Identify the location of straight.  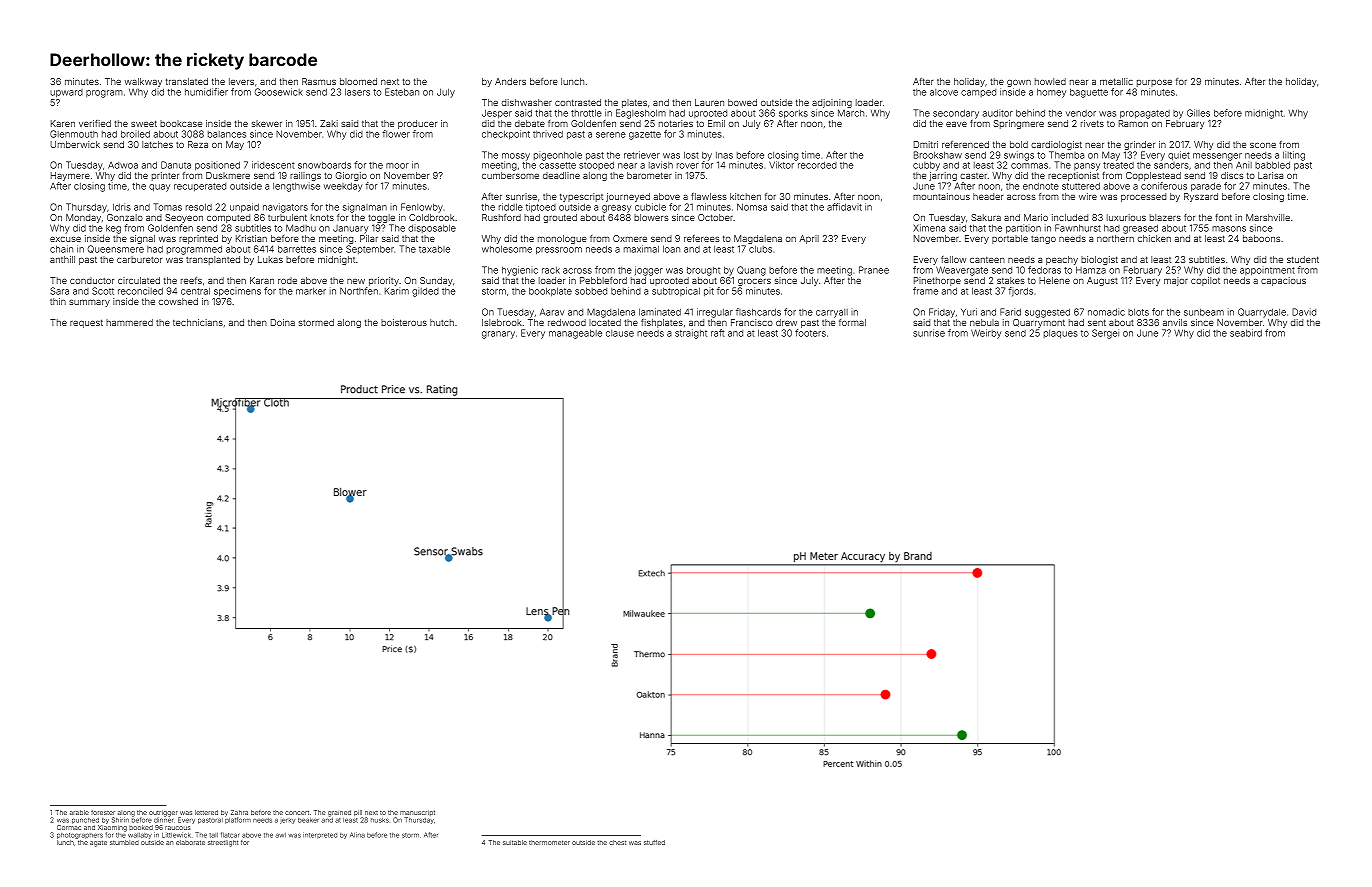
(691, 334).
